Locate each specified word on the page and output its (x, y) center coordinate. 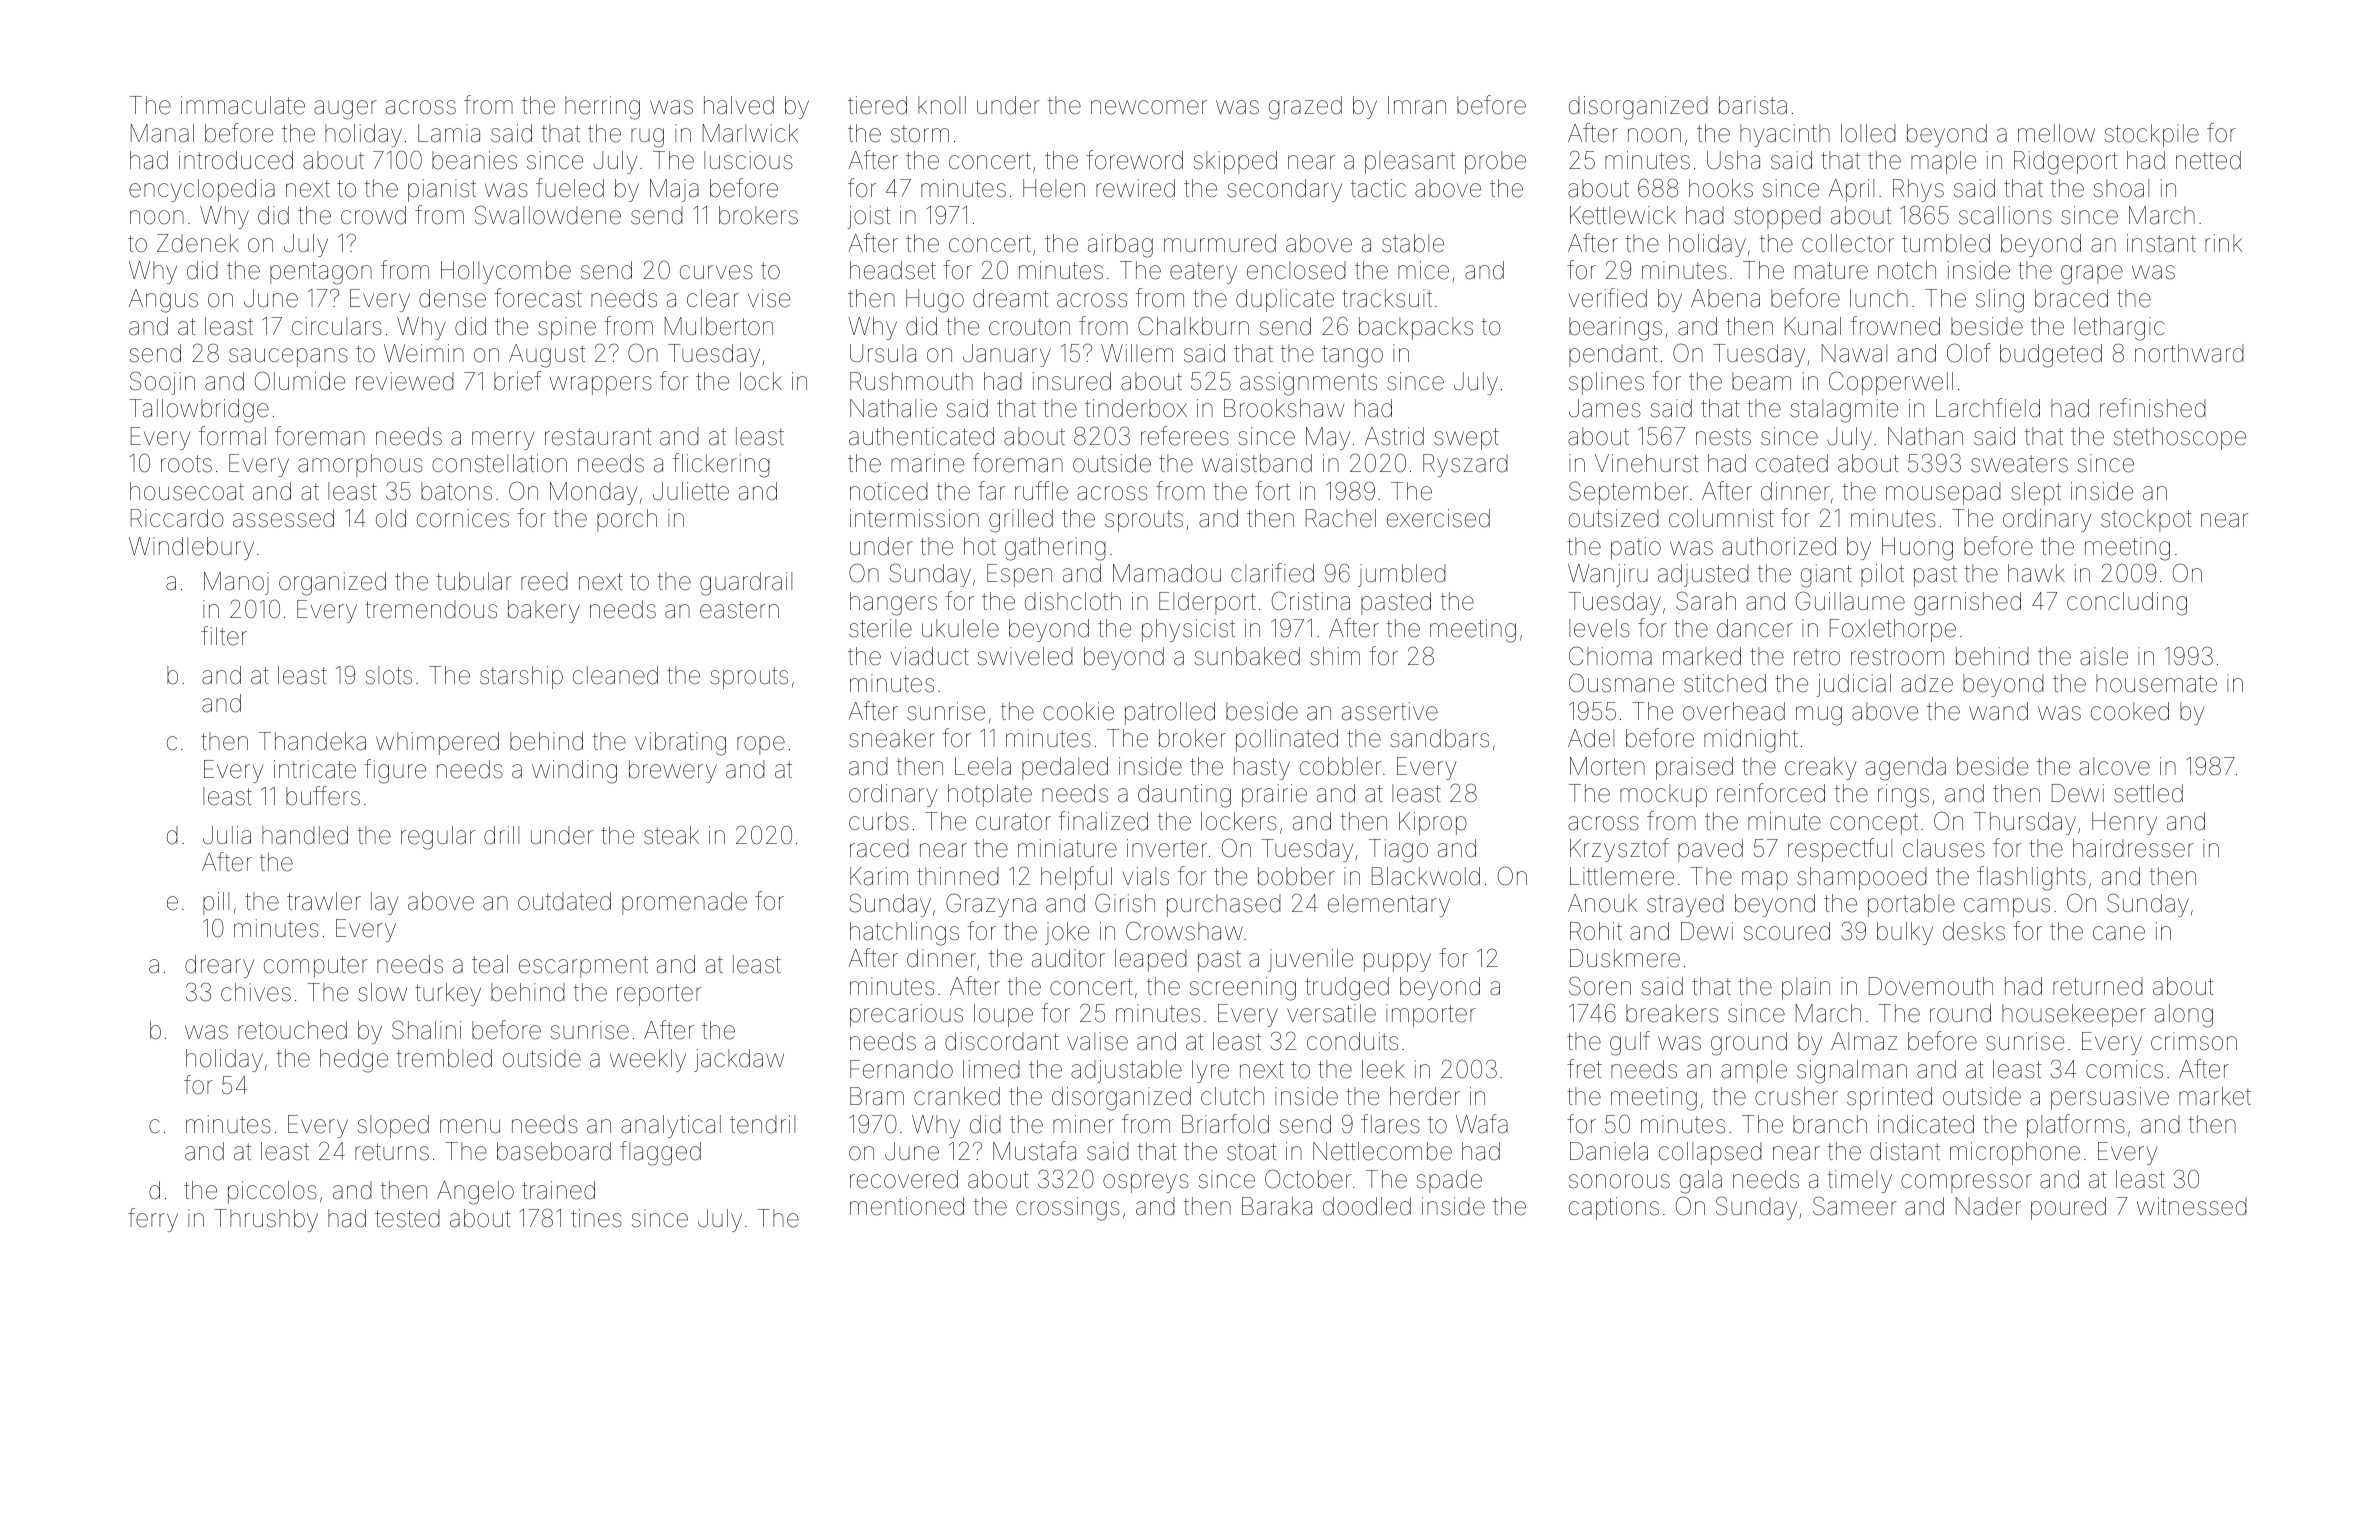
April (1851, 190)
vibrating (680, 744)
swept (1466, 439)
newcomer (1149, 107)
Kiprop (1433, 823)
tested (407, 1218)
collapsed (1710, 1153)
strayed (1685, 905)
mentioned (907, 1206)
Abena (1725, 298)
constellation (499, 463)
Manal (162, 133)
